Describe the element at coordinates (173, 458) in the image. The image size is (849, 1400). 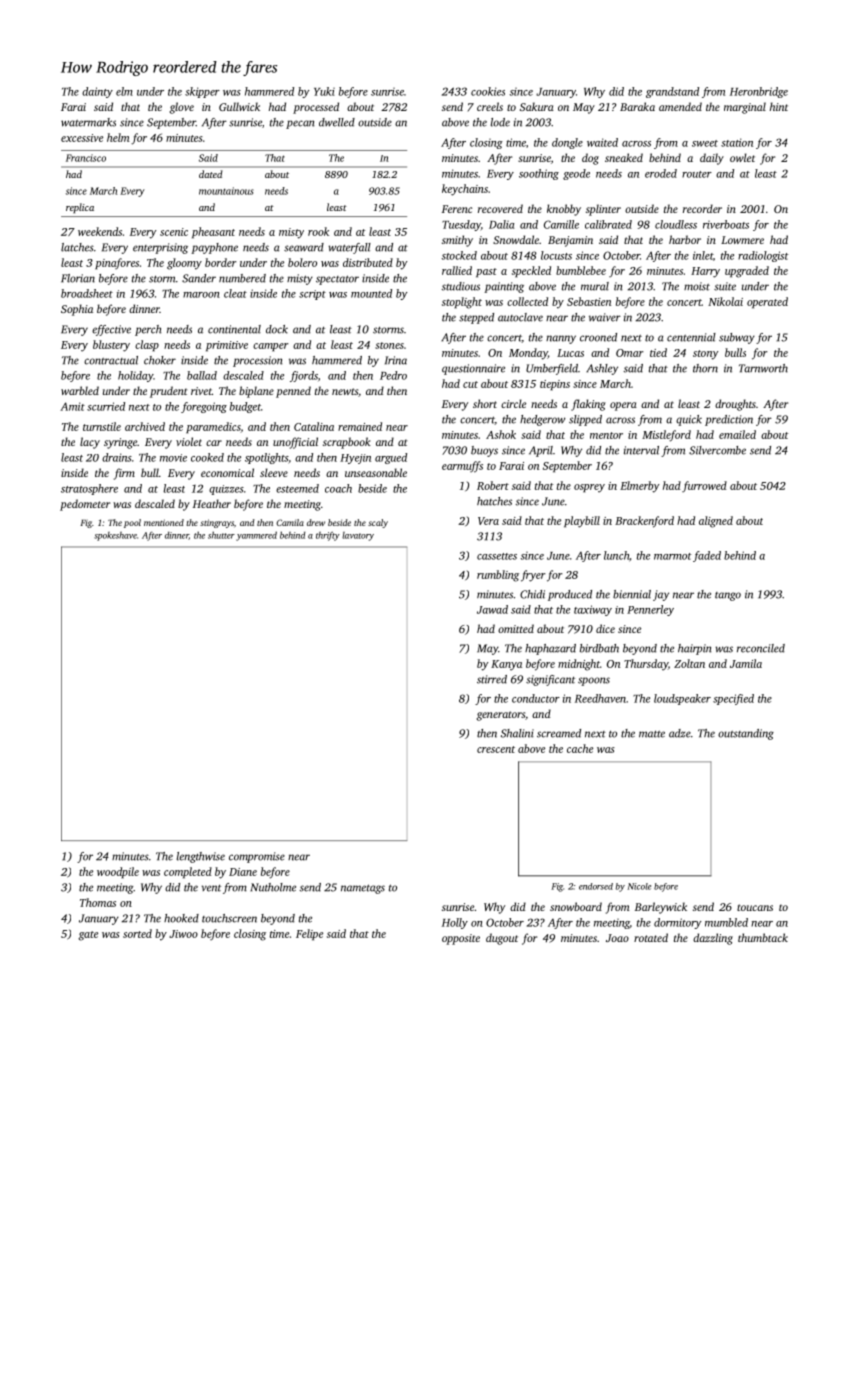
I see `movie` at that location.
